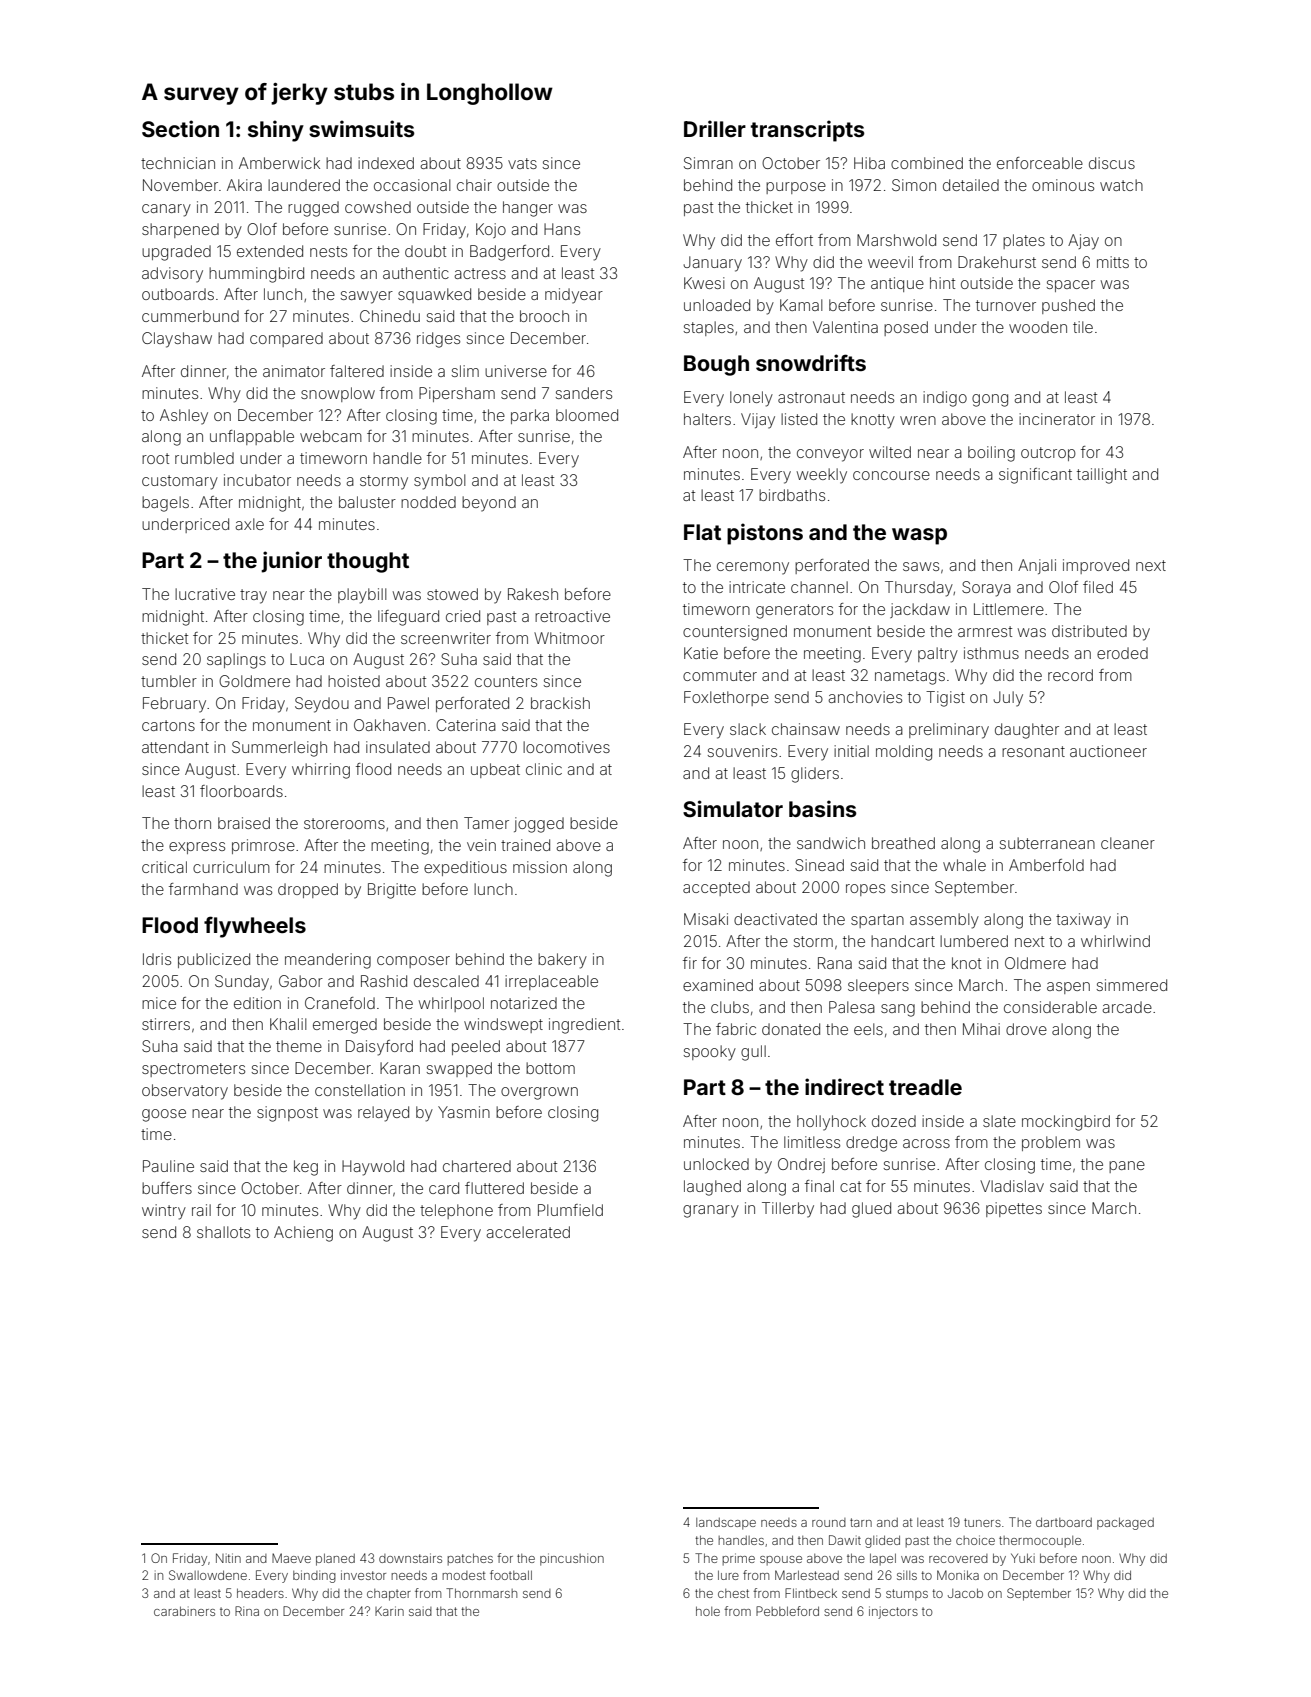 The height and width of the screenshot is (1697, 1311). Describe the element at coordinates (560, 703) in the screenshot. I see `brackish` at that location.
